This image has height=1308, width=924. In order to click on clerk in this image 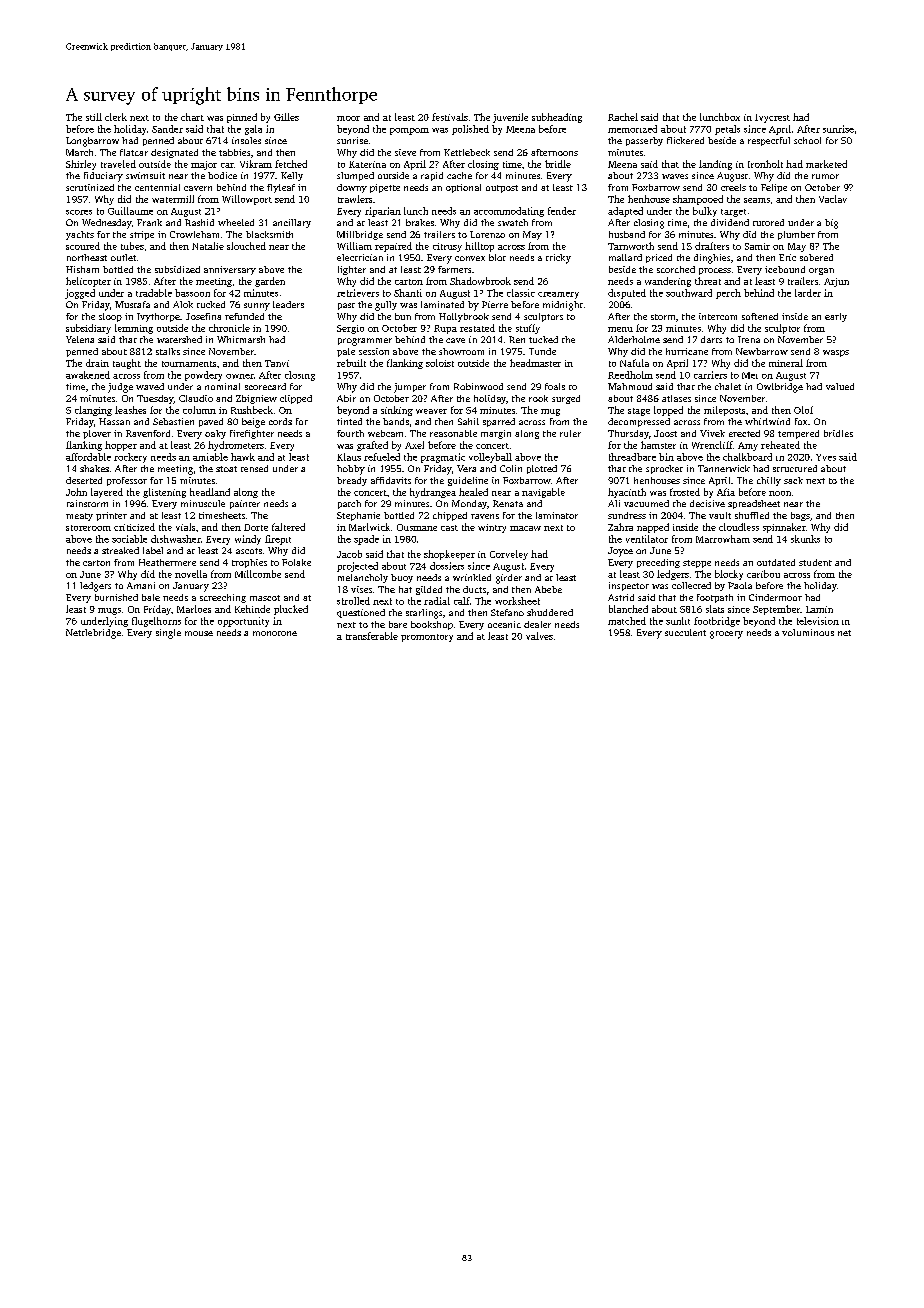, I will do `click(116, 117)`.
